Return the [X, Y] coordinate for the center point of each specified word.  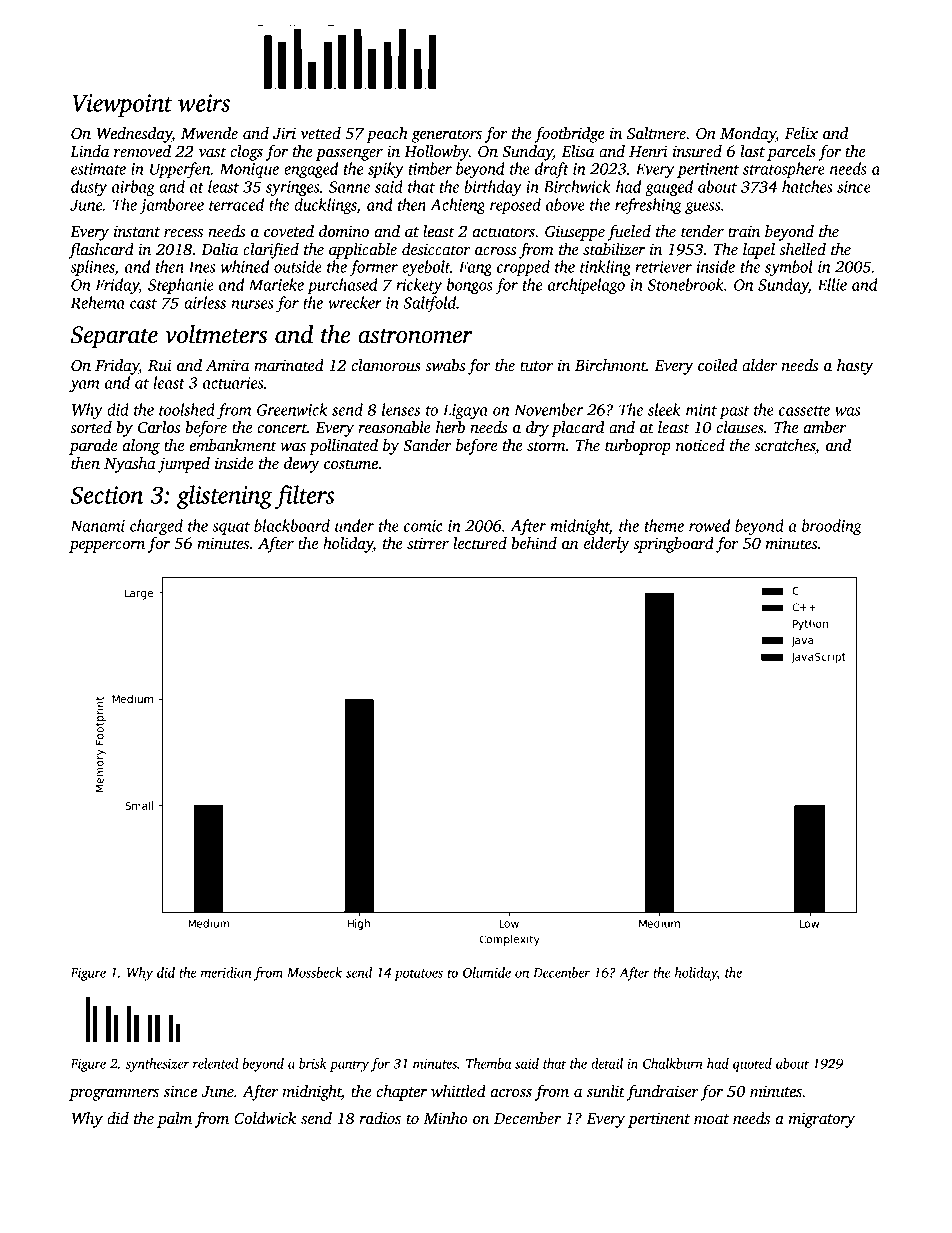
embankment [233, 445]
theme [664, 525]
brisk [313, 1063]
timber [430, 168]
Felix [801, 133]
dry [537, 429]
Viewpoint [122, 105]
